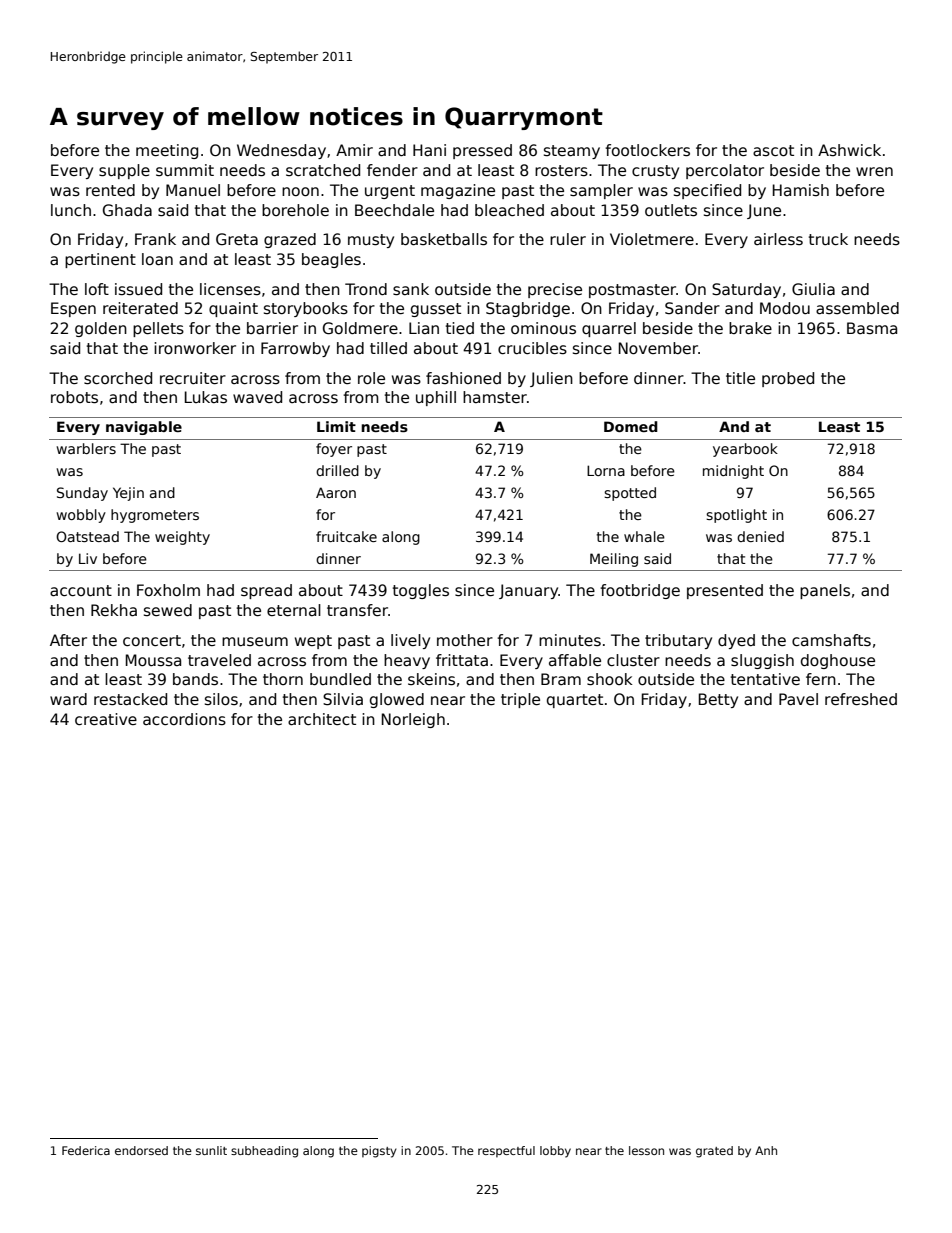 The height and width of the screenshot is (1233, 952). What do you see at coordinates (630, 494) in the screenshot?
I see `spotted` at bounding box center [630, 494].
